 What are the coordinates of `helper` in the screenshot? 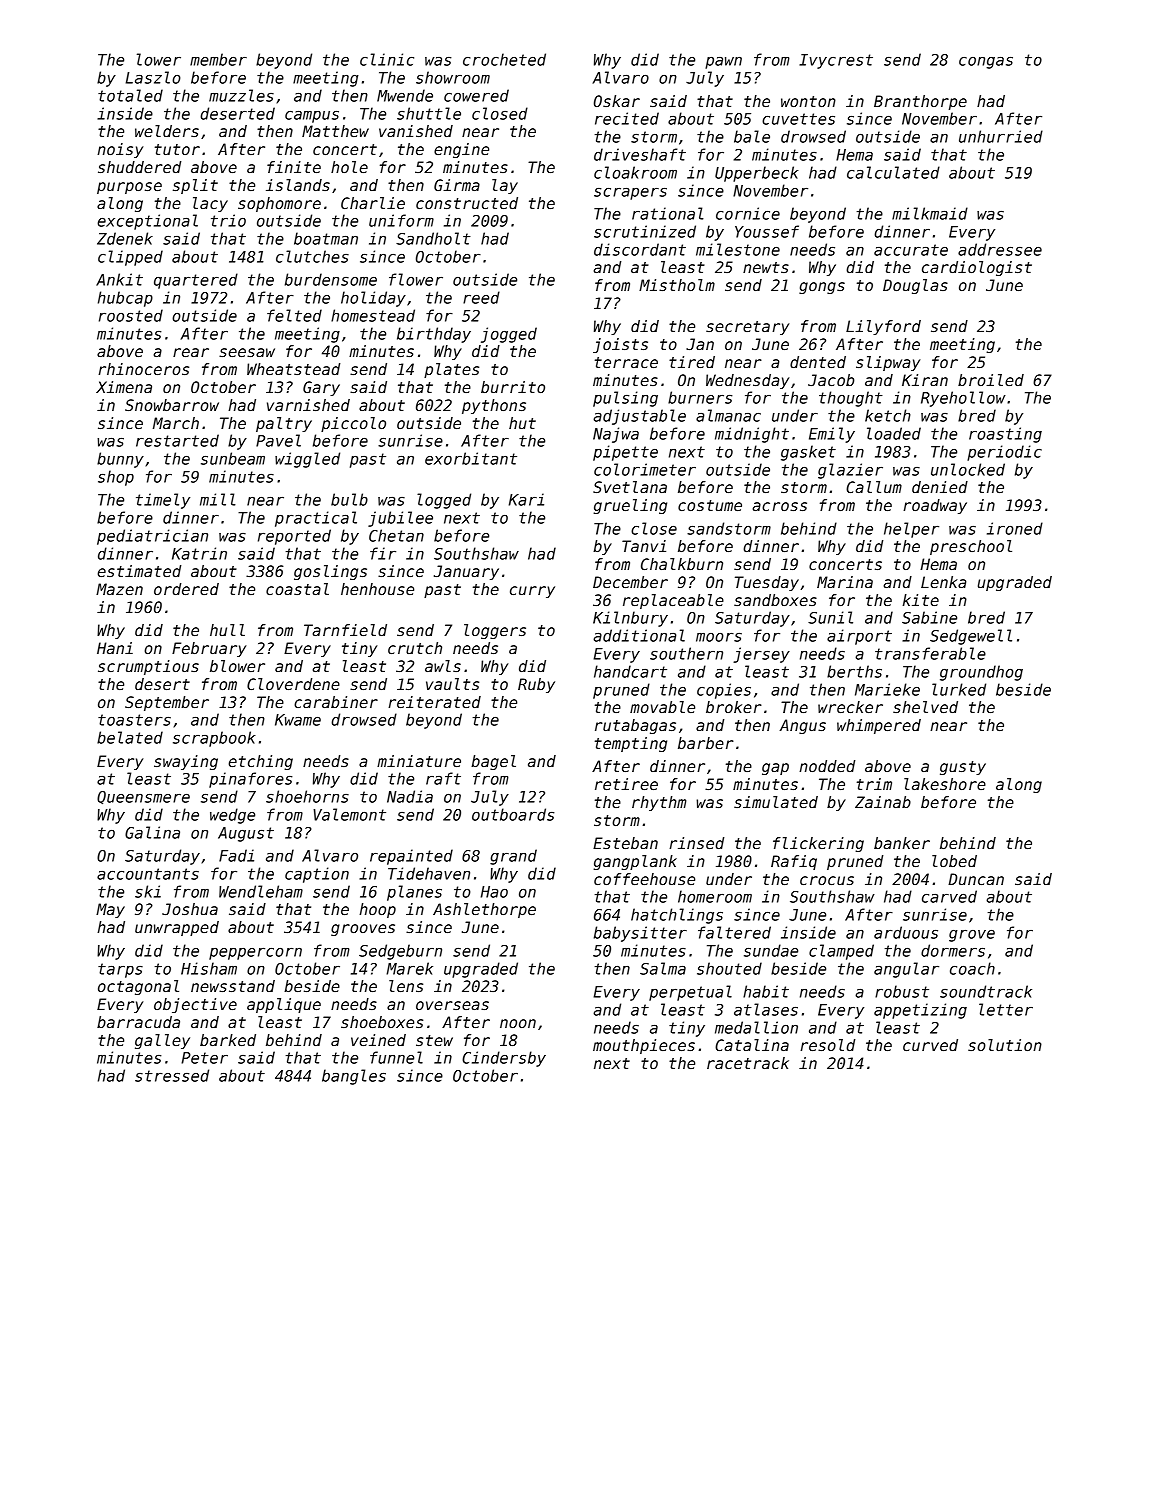 It's located at (911, 530).
